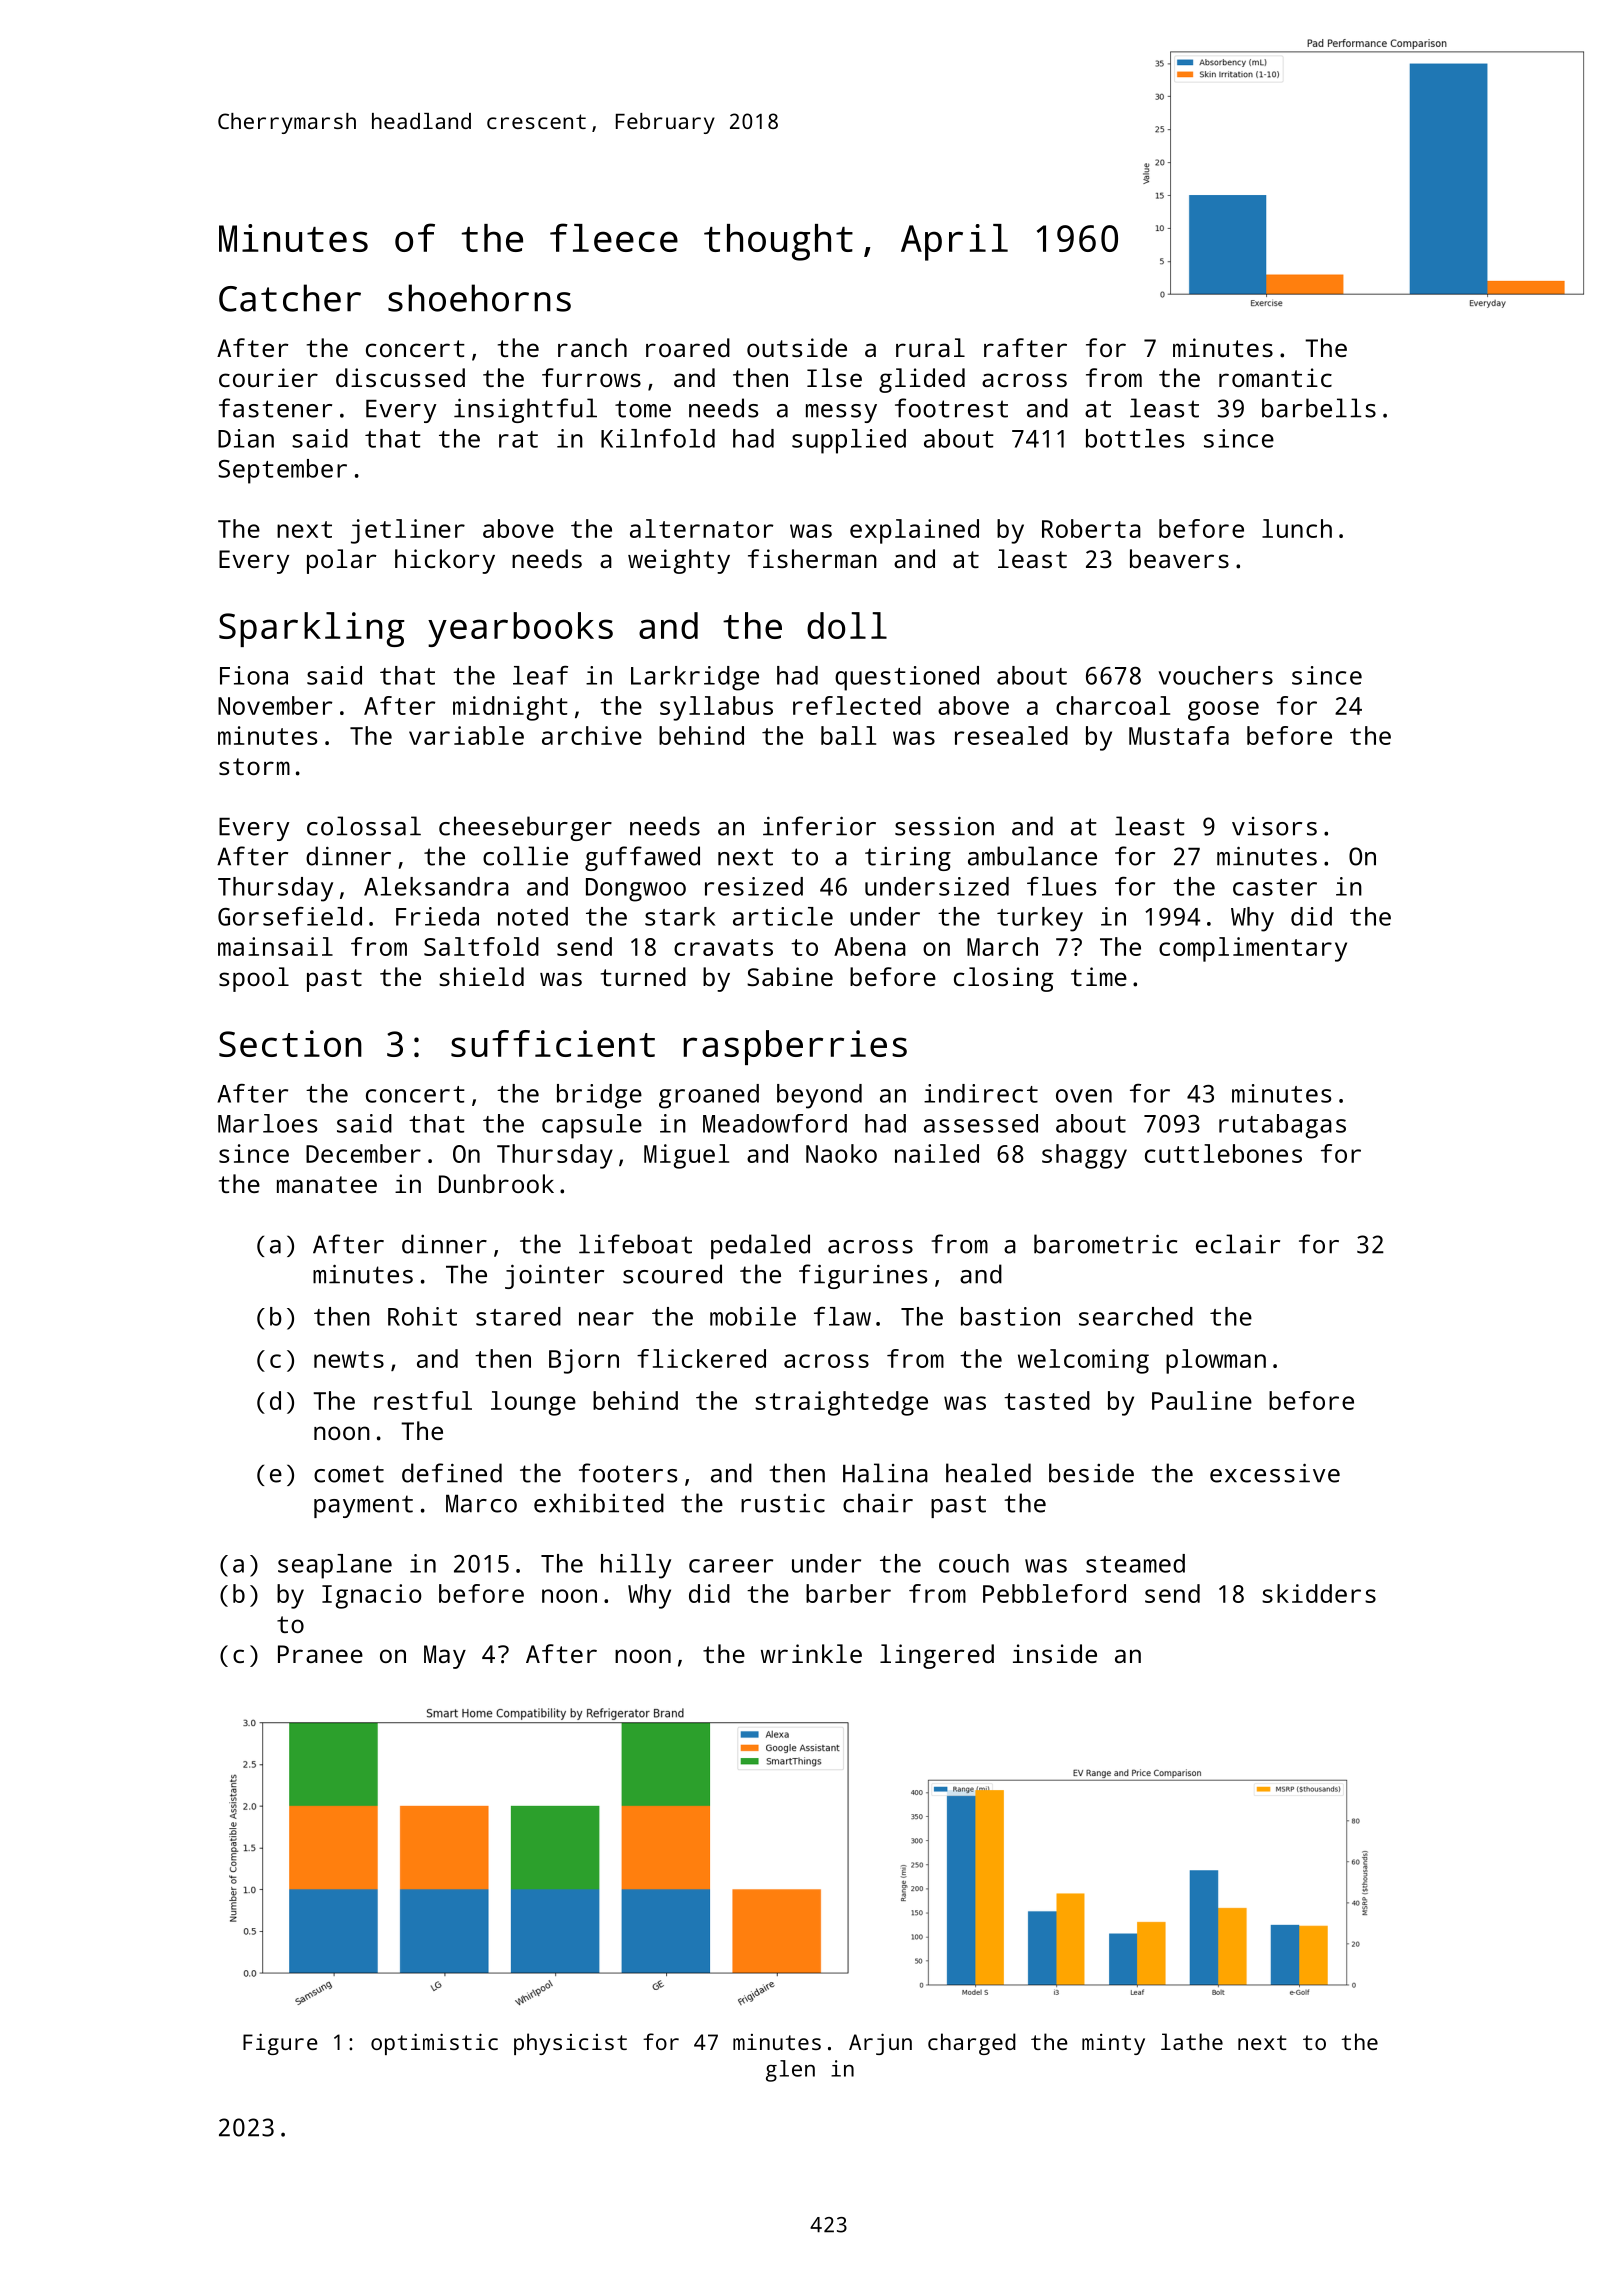 The image size is (1620, 2292). Describe the element at coordinates (570, 2044) in the document. I see `physicist` at that location.
